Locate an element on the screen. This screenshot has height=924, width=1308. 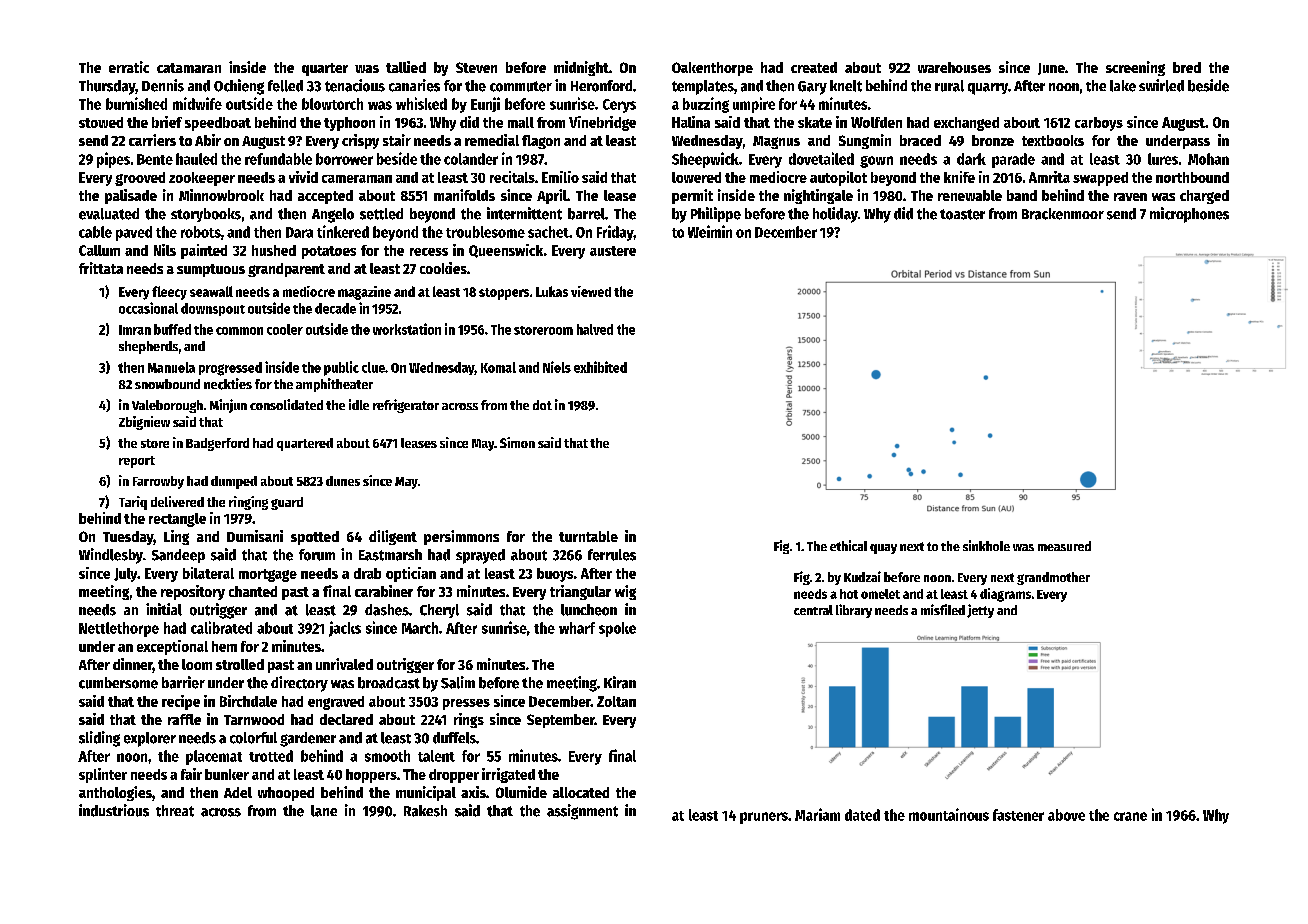
splinter is located at coordinates (103, 775).
